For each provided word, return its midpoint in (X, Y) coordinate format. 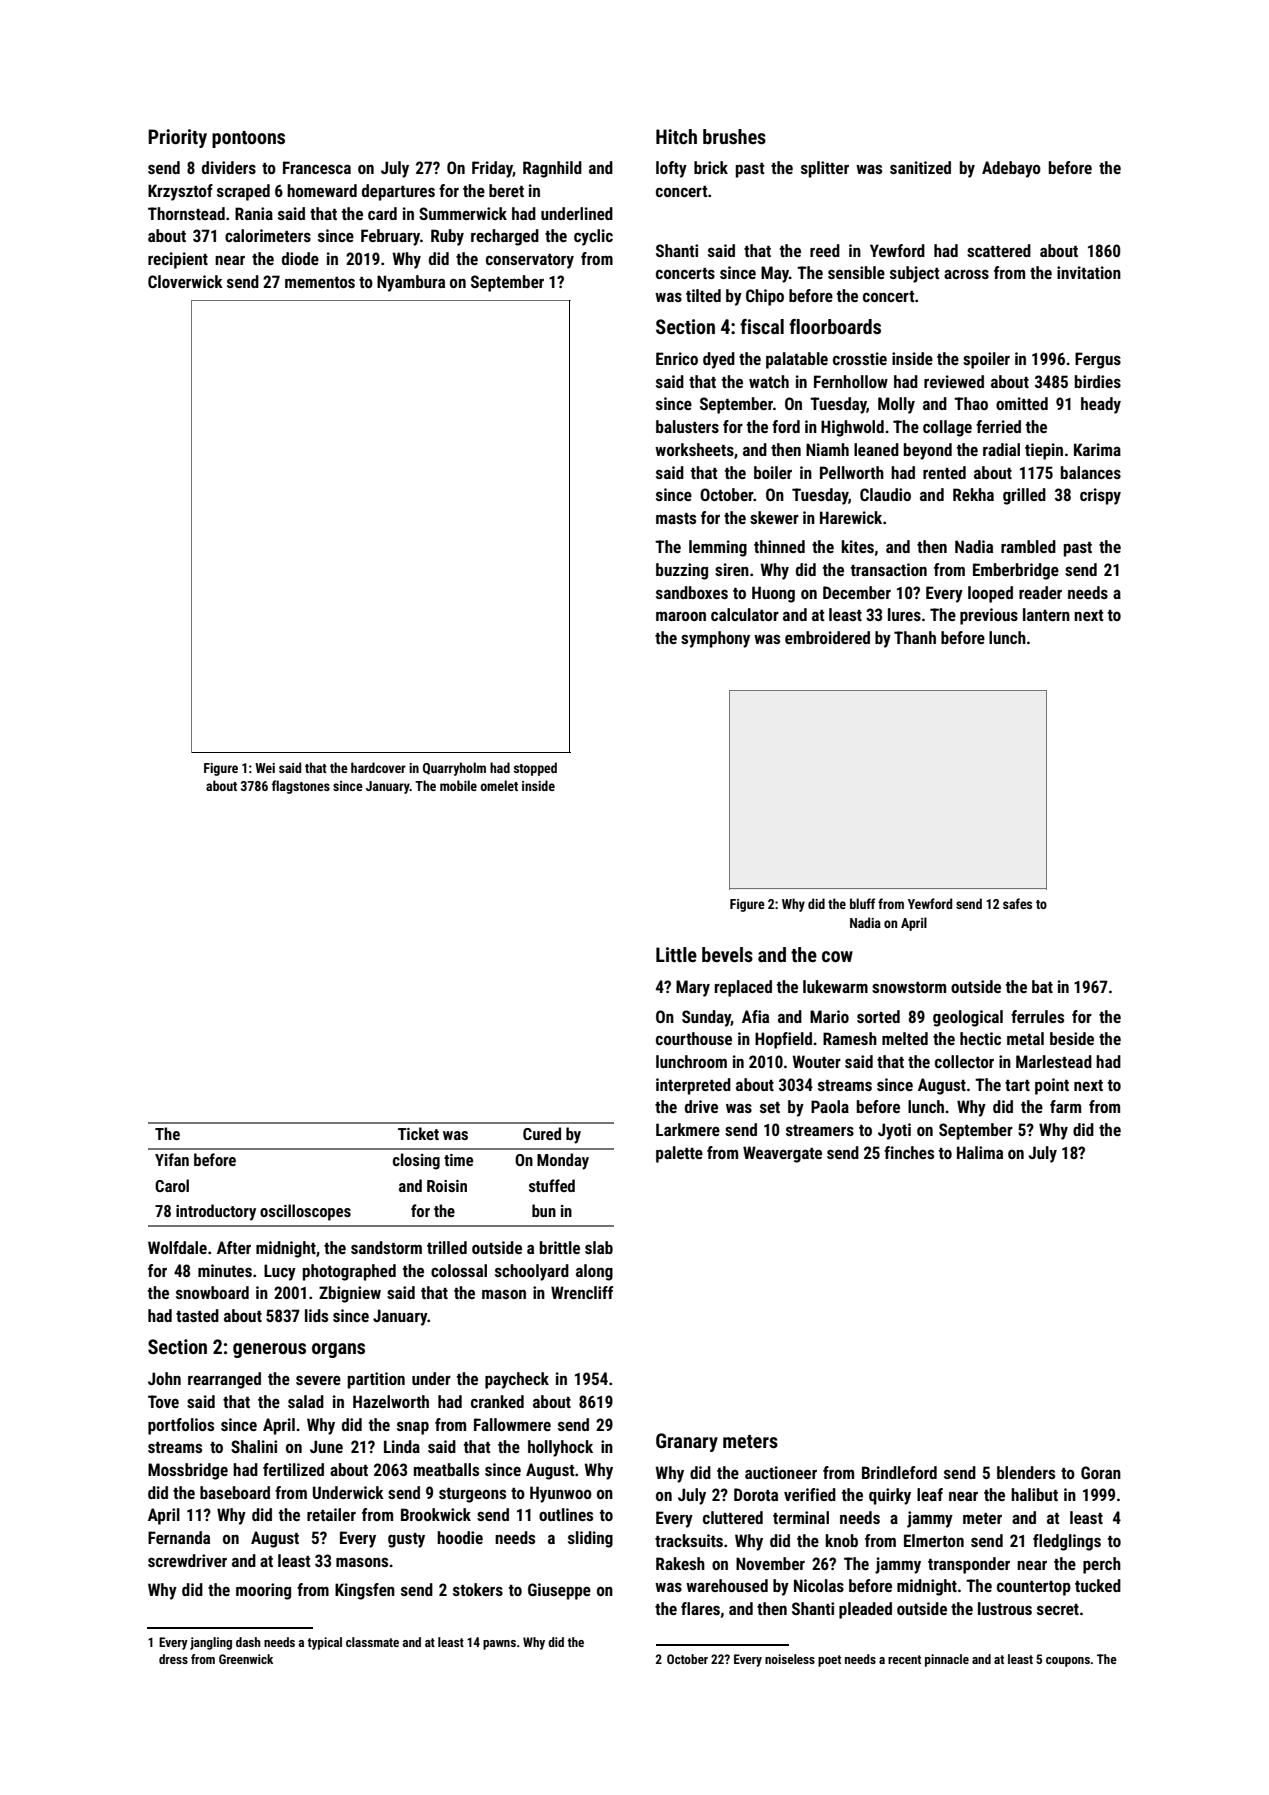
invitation (1089, 272)
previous (989, 616)
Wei (265, 768)
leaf (930, 1494)
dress (173, 1659)
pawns (499, 1645)
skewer (774, 517)
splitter (825, 169)
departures (398, 192)
